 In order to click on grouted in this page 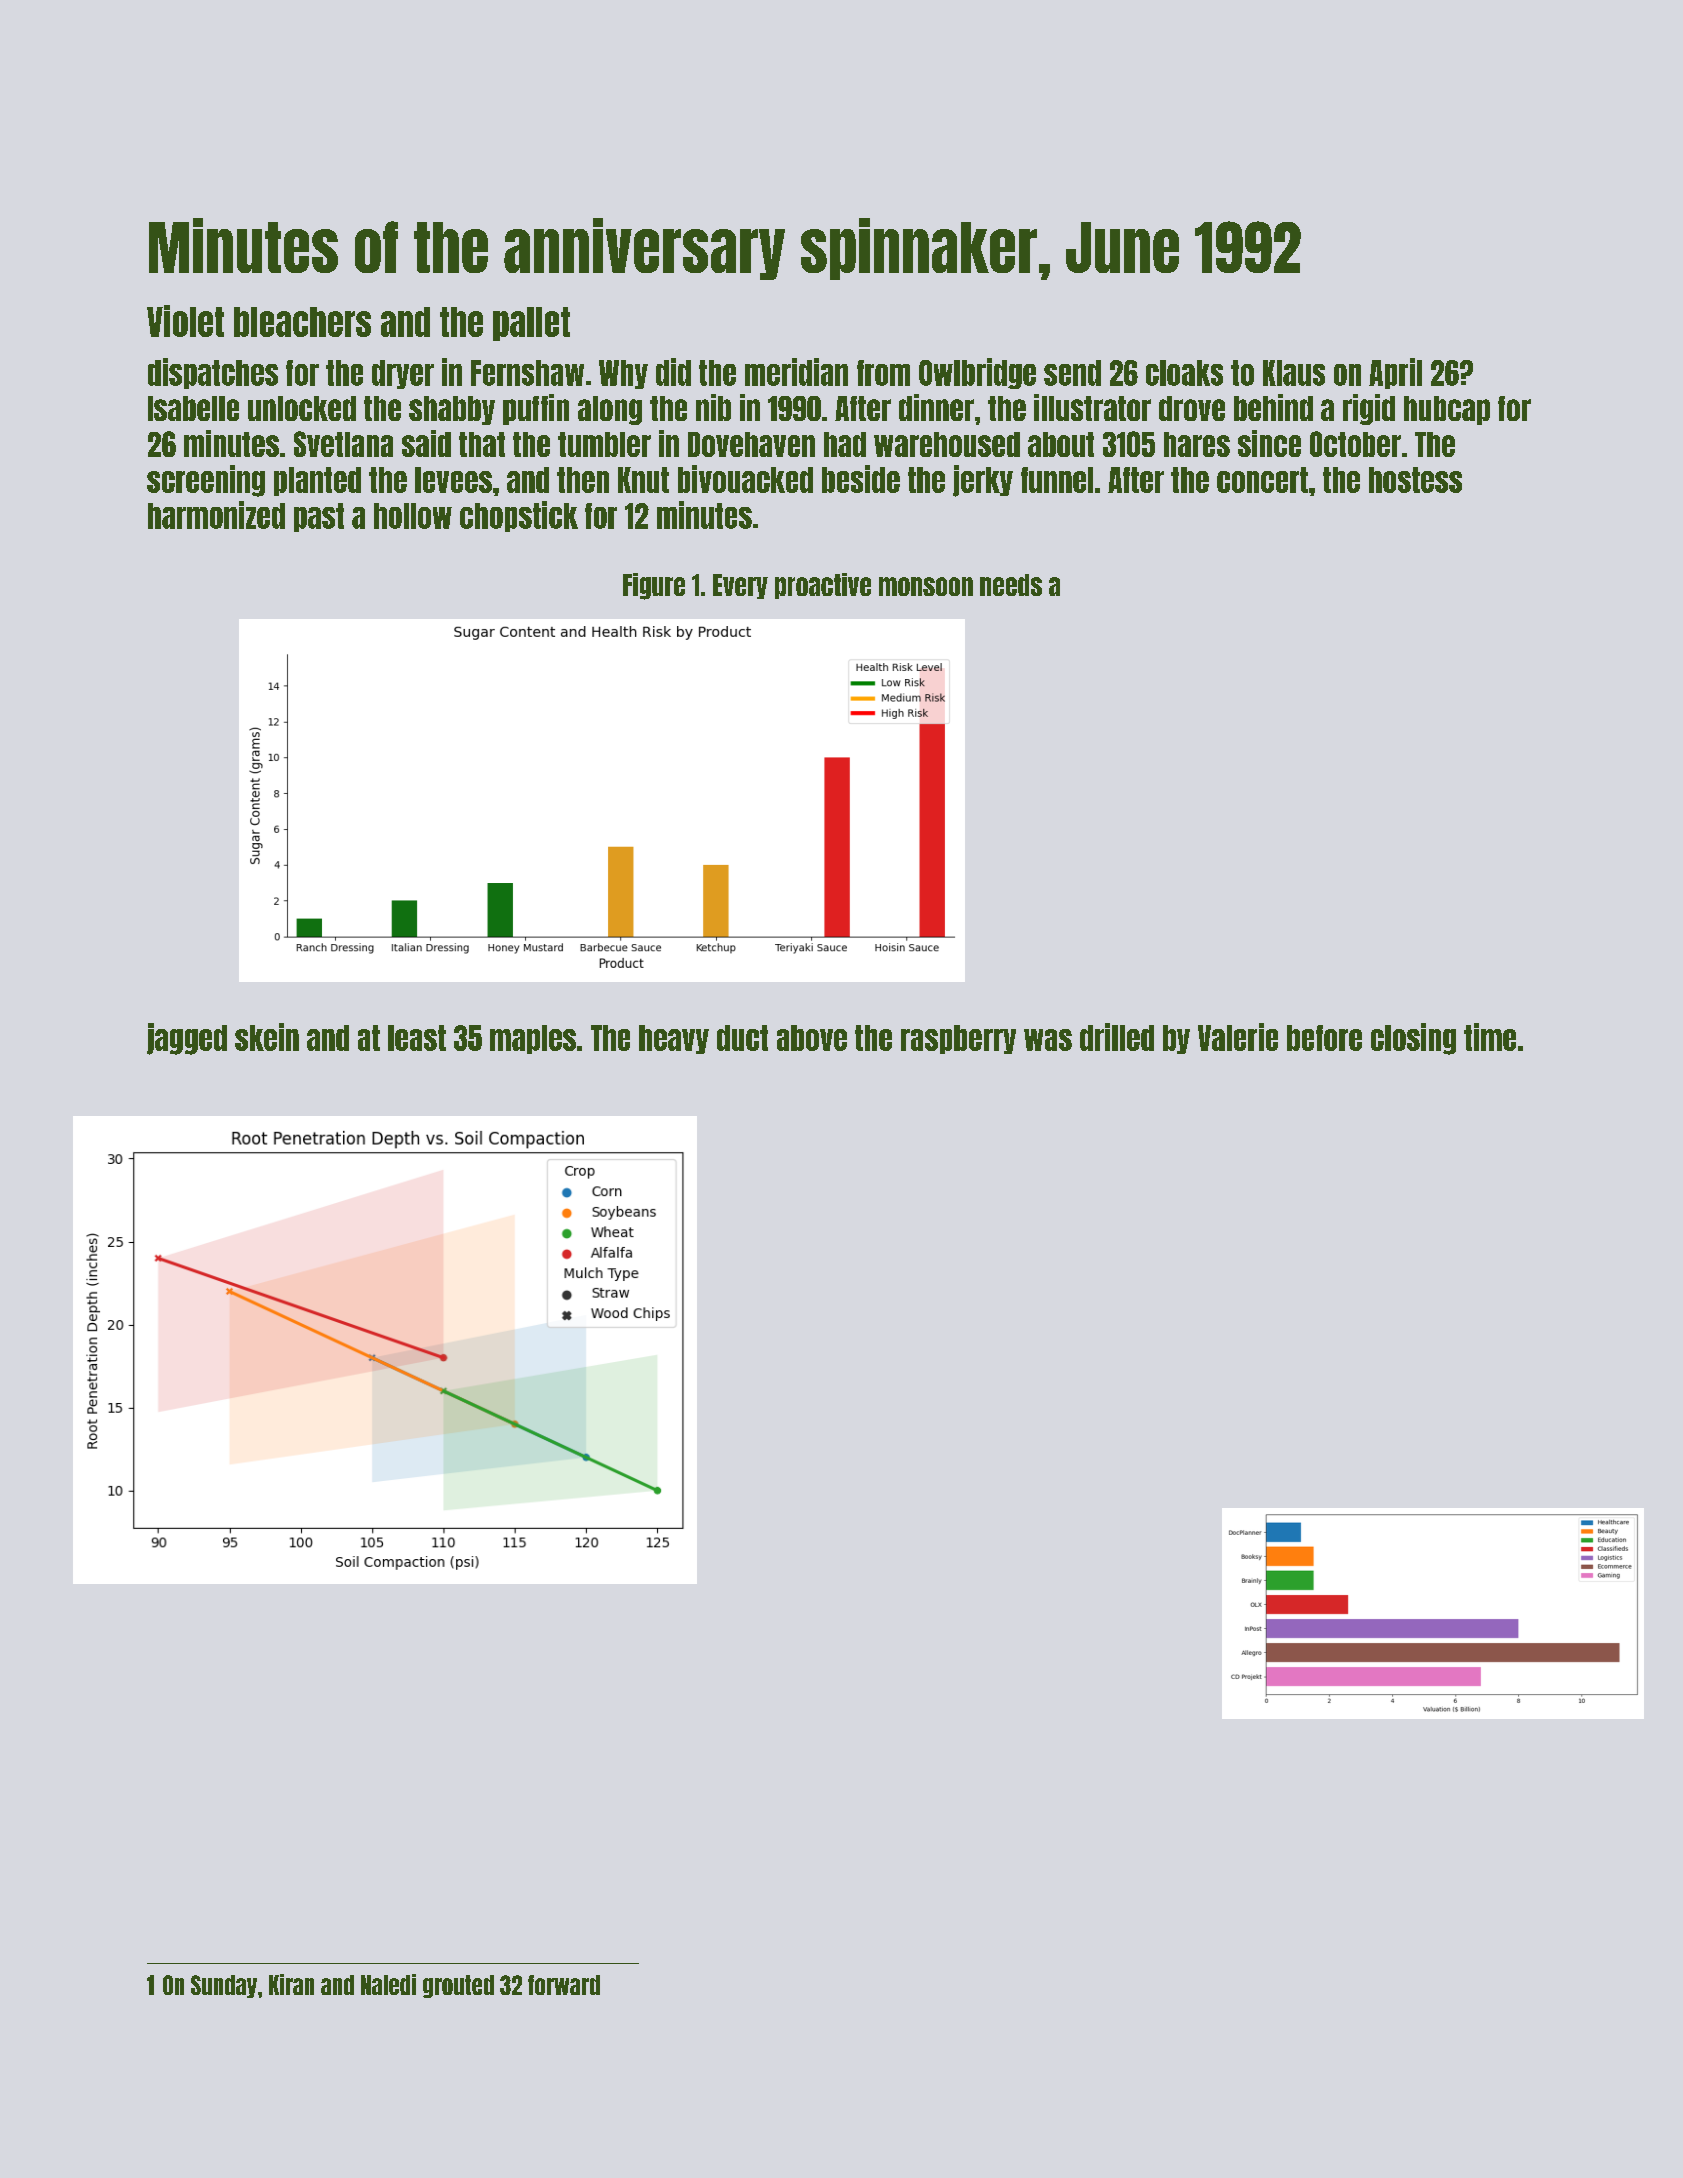, I will do `click(458, 1986)`.
